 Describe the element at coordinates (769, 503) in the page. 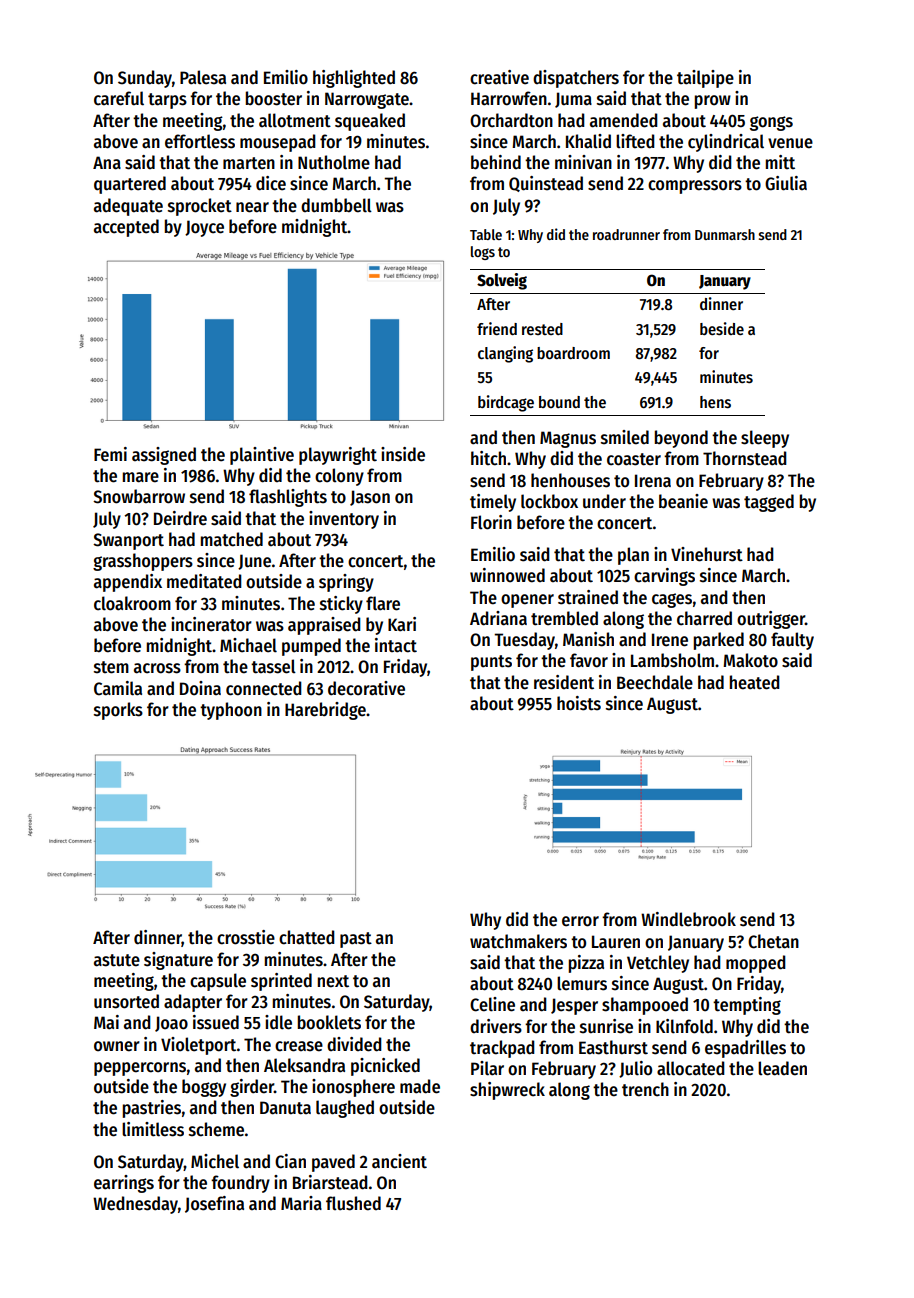

I see `tagged` at that location.
